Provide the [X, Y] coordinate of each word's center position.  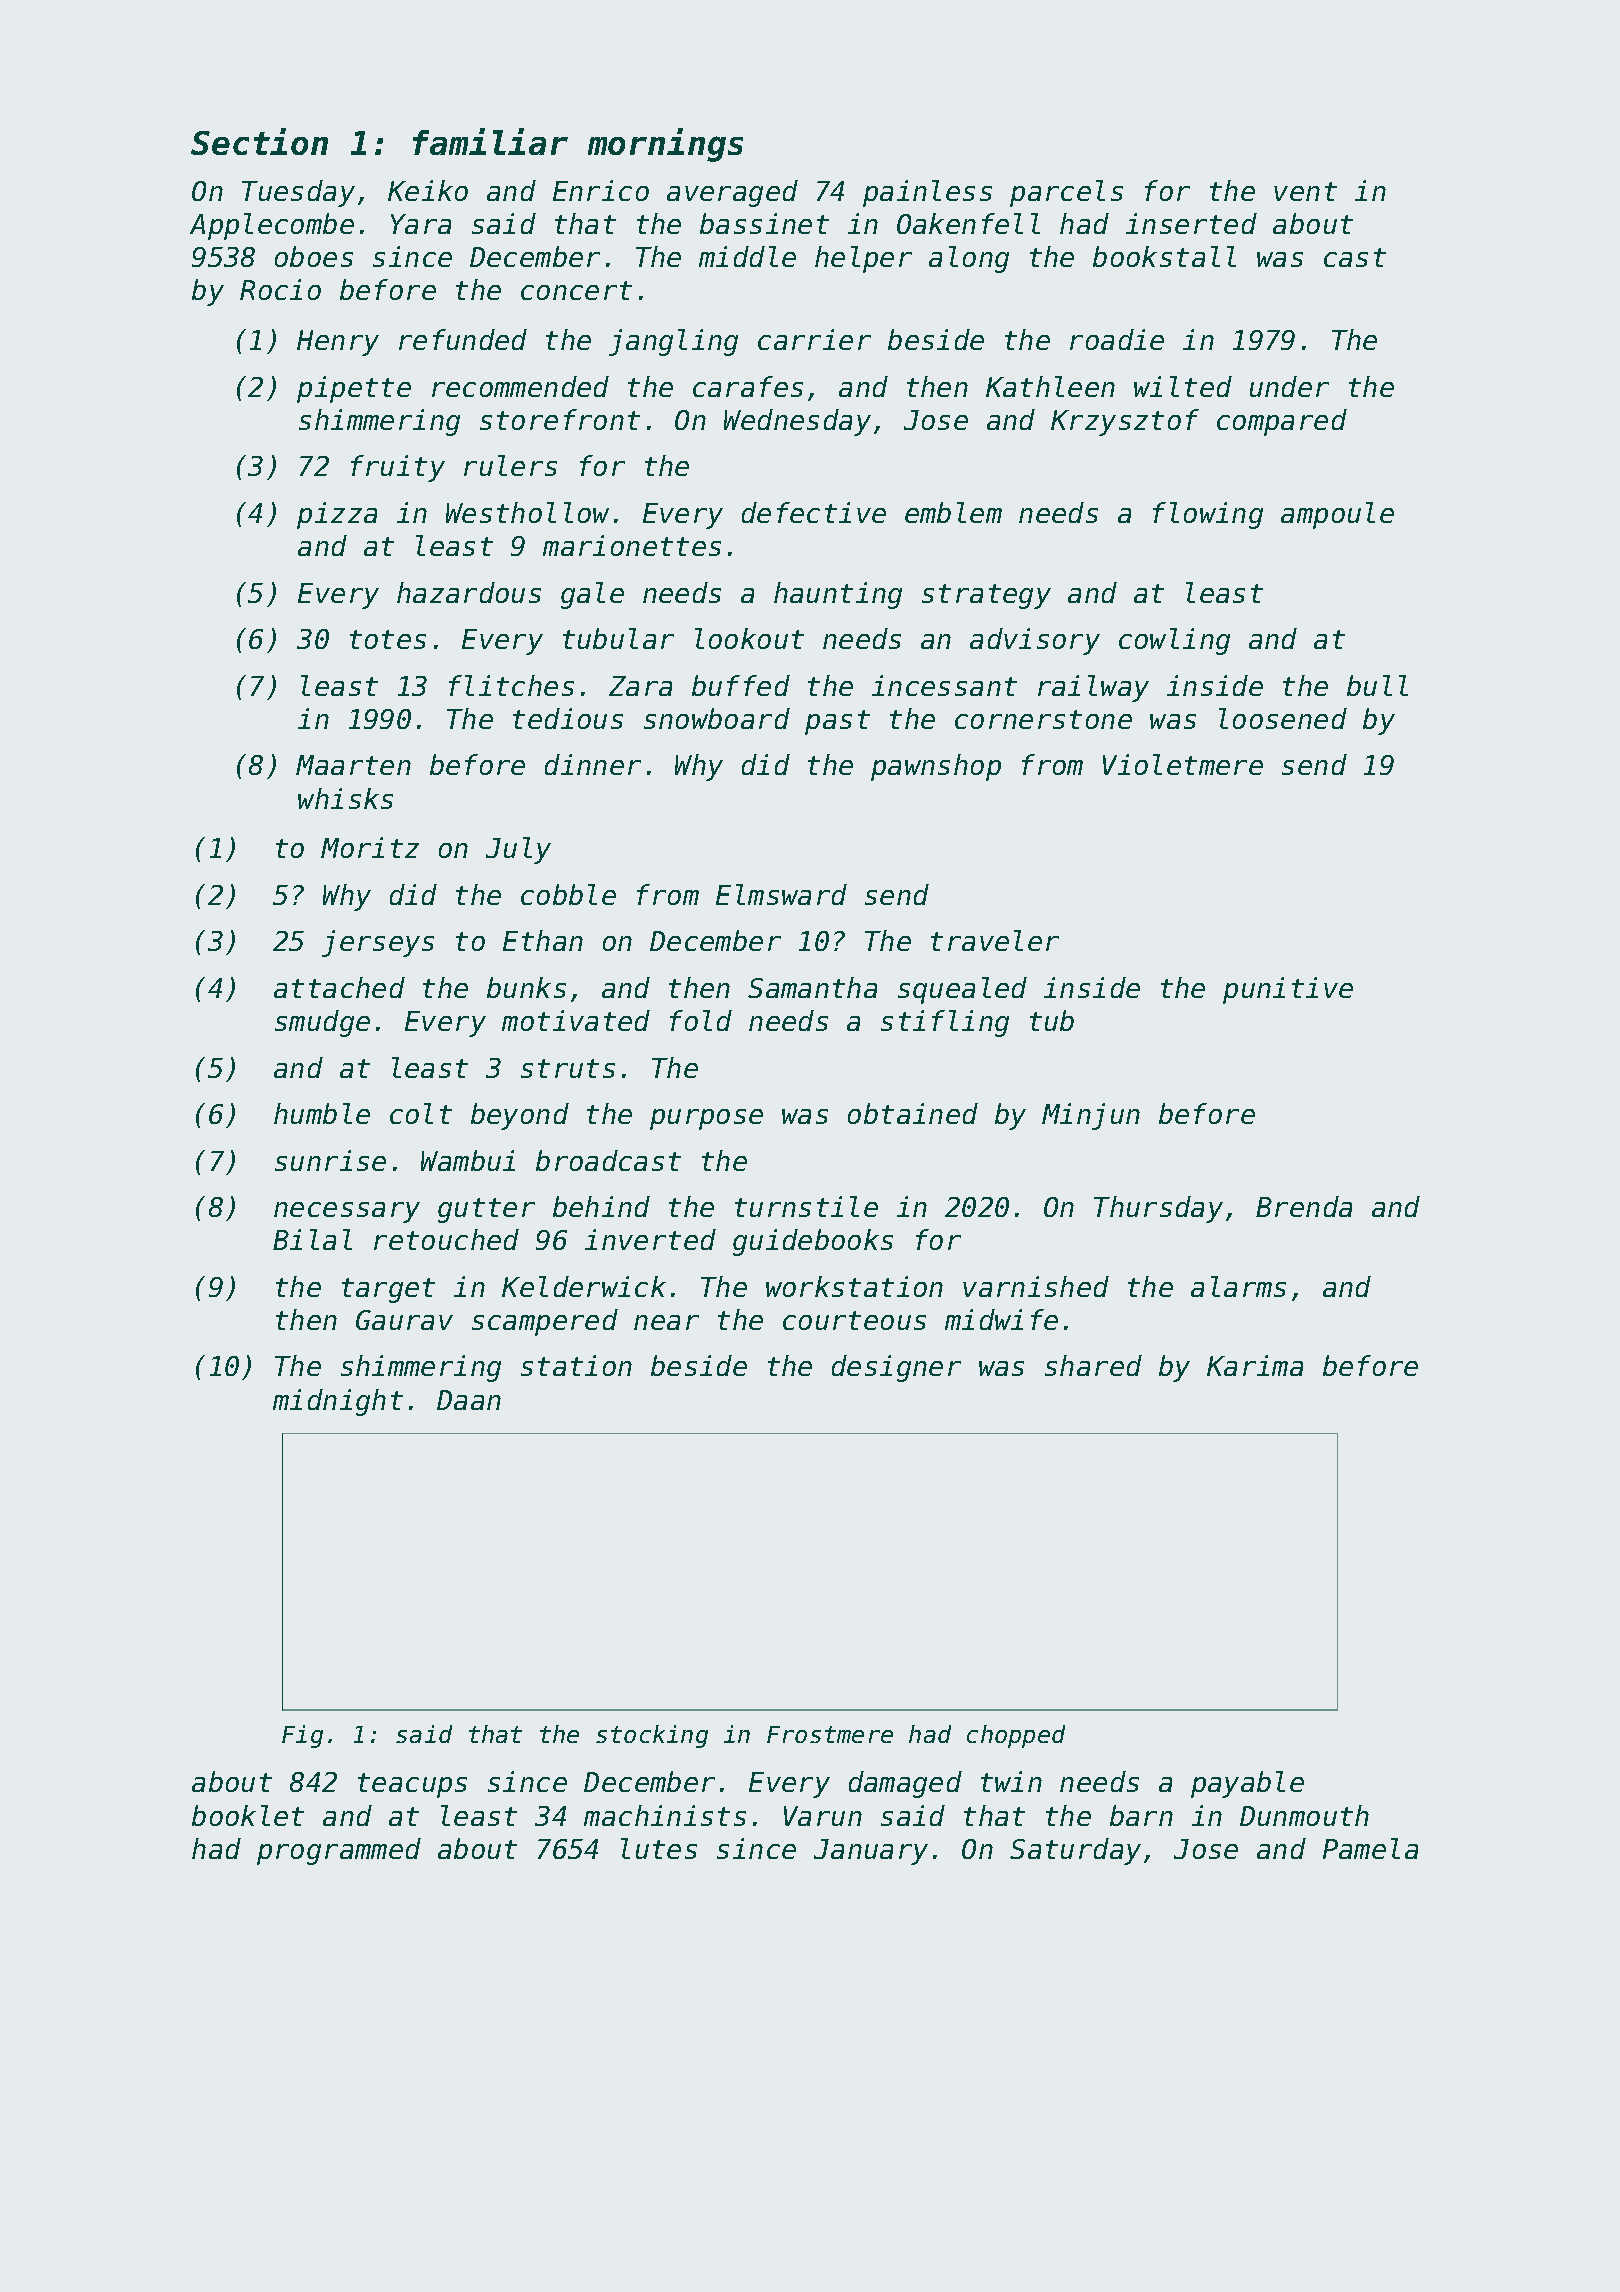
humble [322, 1113]
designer [896, 1368]
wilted [1183, 386]
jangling [673, 342]
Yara [421, 224]
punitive [1288, 990]
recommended [520, 386]
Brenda [1304, 1206]
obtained [913, 1113]
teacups [412, 1785]
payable [1247, 1784]
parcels [1066, 193]
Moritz [370, 847]
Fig [302, 1736]
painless [927, 193]
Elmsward [781, 894]
